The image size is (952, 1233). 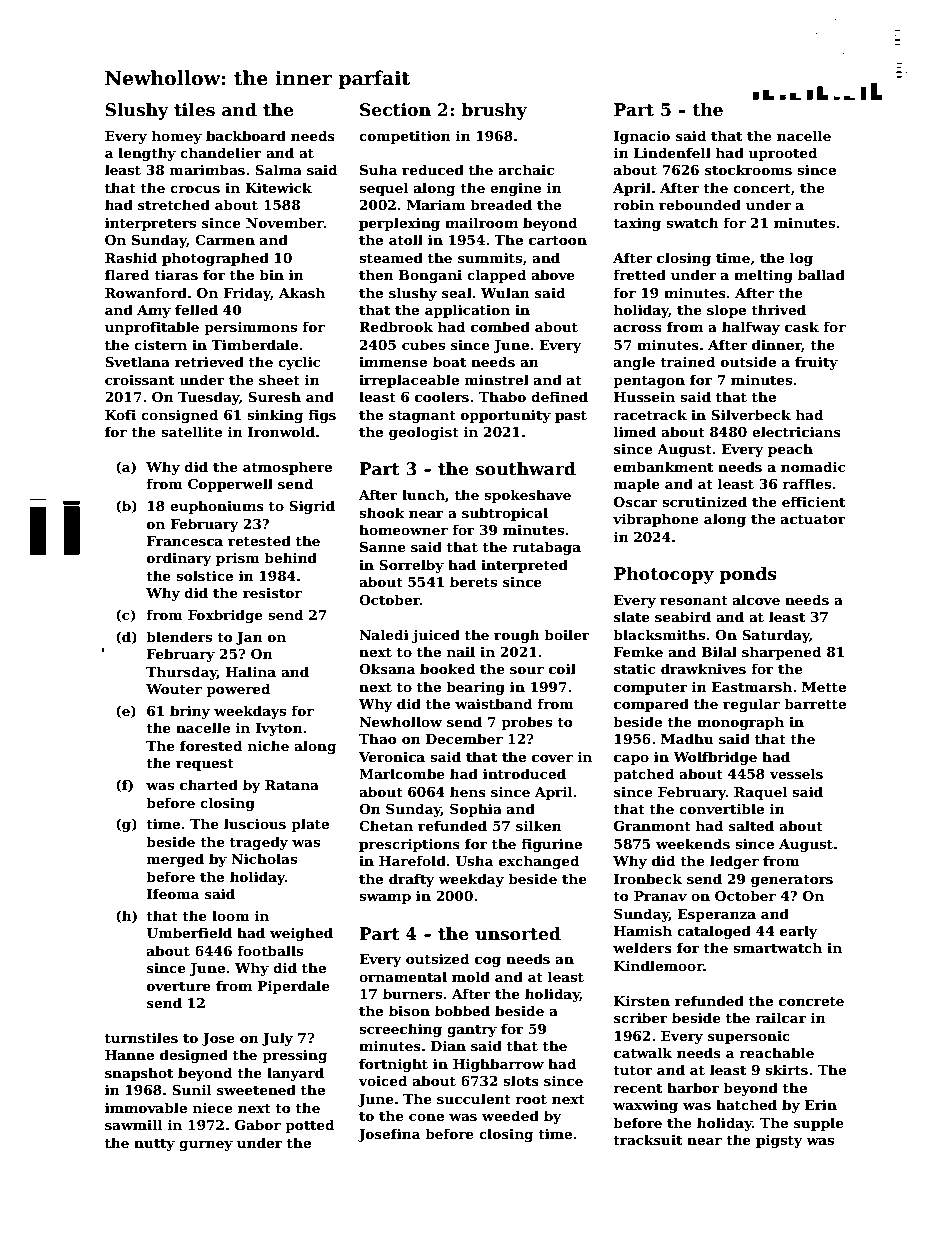 What do you see at coordinates (174, 689) in the page?
I see `Wouter` at bounding box center [174, 689].
